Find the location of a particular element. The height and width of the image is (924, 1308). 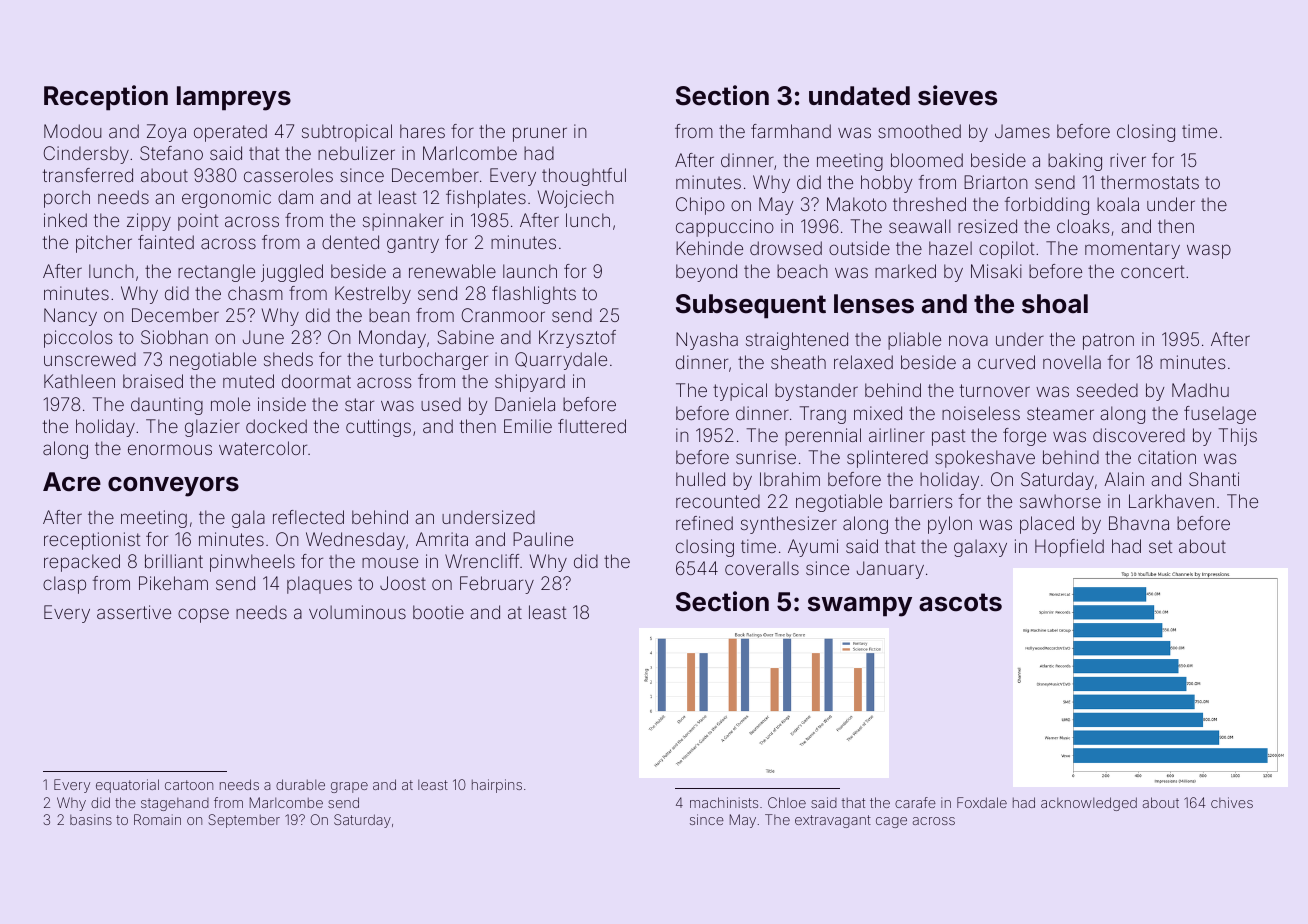

wasp is located at coordinates (1209, 251).
